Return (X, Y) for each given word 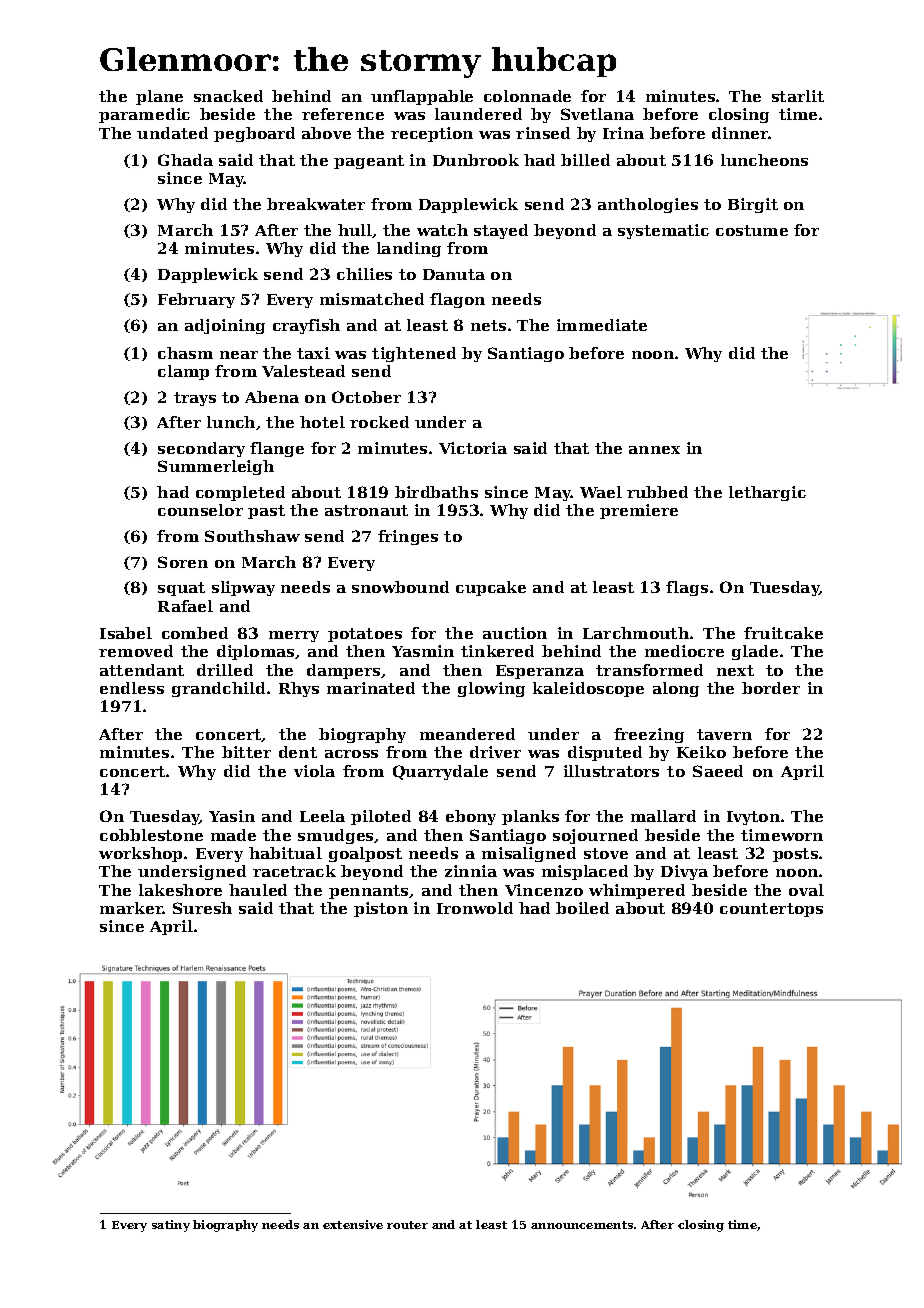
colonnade (527, 96)
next (735, 670)
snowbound (400, 587)
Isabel (126, 633)
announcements (582, 1225)
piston (381, 909)
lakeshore (180, 890)
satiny (171, 1226)
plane (159, 97)
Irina (623, 133)
